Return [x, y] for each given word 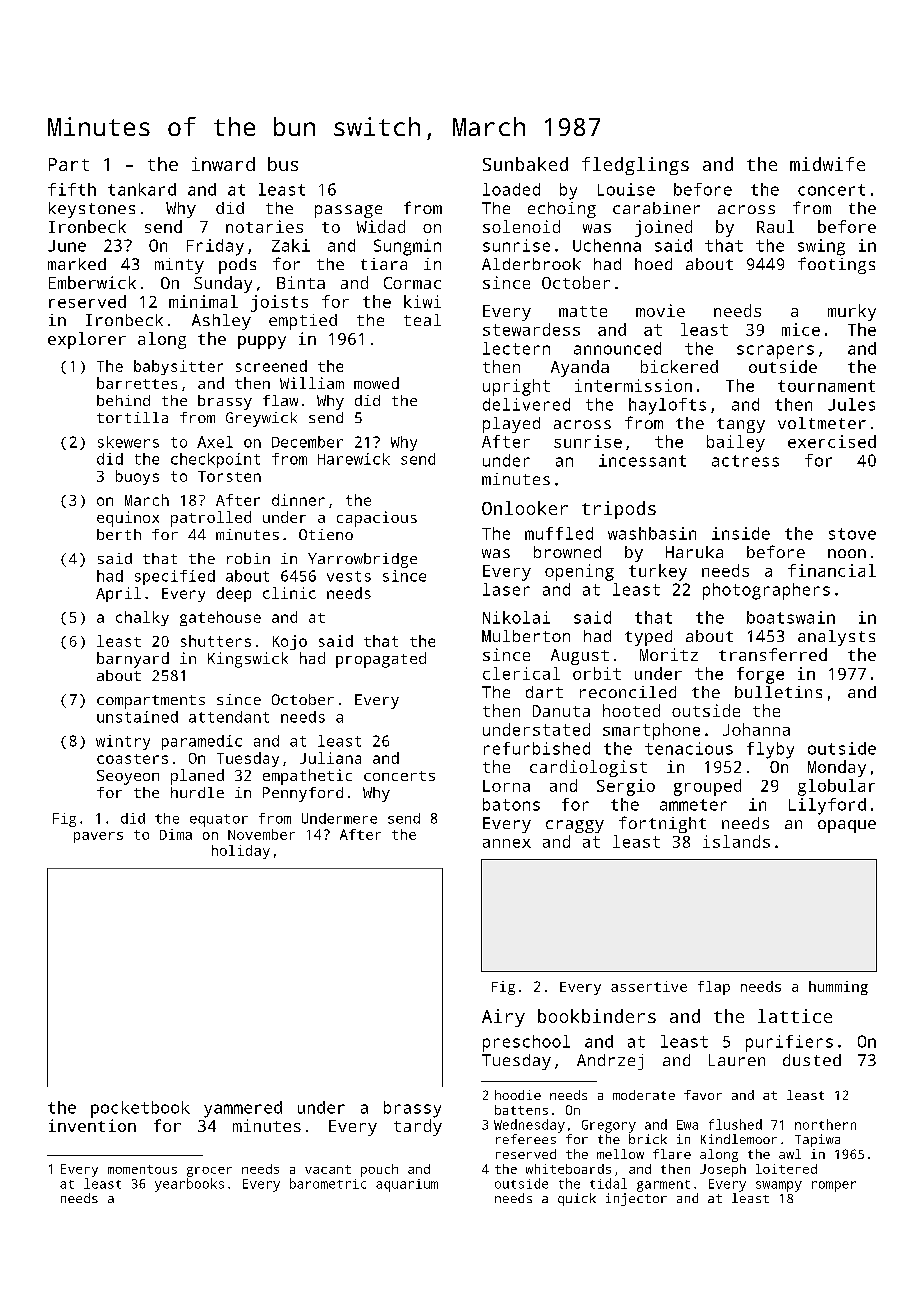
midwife [827, 164]
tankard [142, 189]
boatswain [791, 617]
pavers [98, 837]
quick [577, 1199]
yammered [243, 1109]
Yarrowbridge [362, 560]
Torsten [229, 476]
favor [703, 1095]
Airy [503, 1018]
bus [283, 164]
